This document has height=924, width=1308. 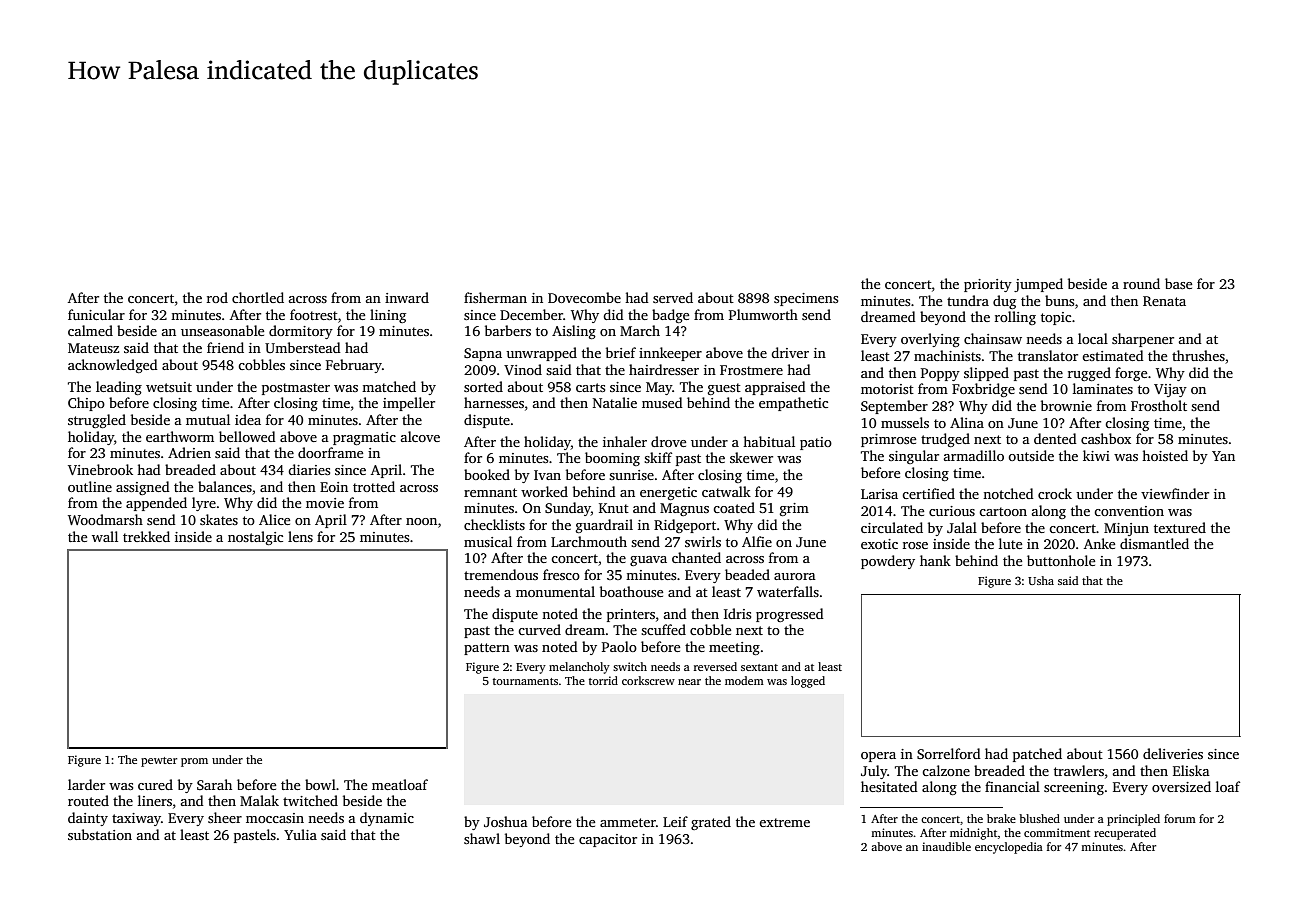 I want to click on unseasonable, so click(x=222, y=330).
